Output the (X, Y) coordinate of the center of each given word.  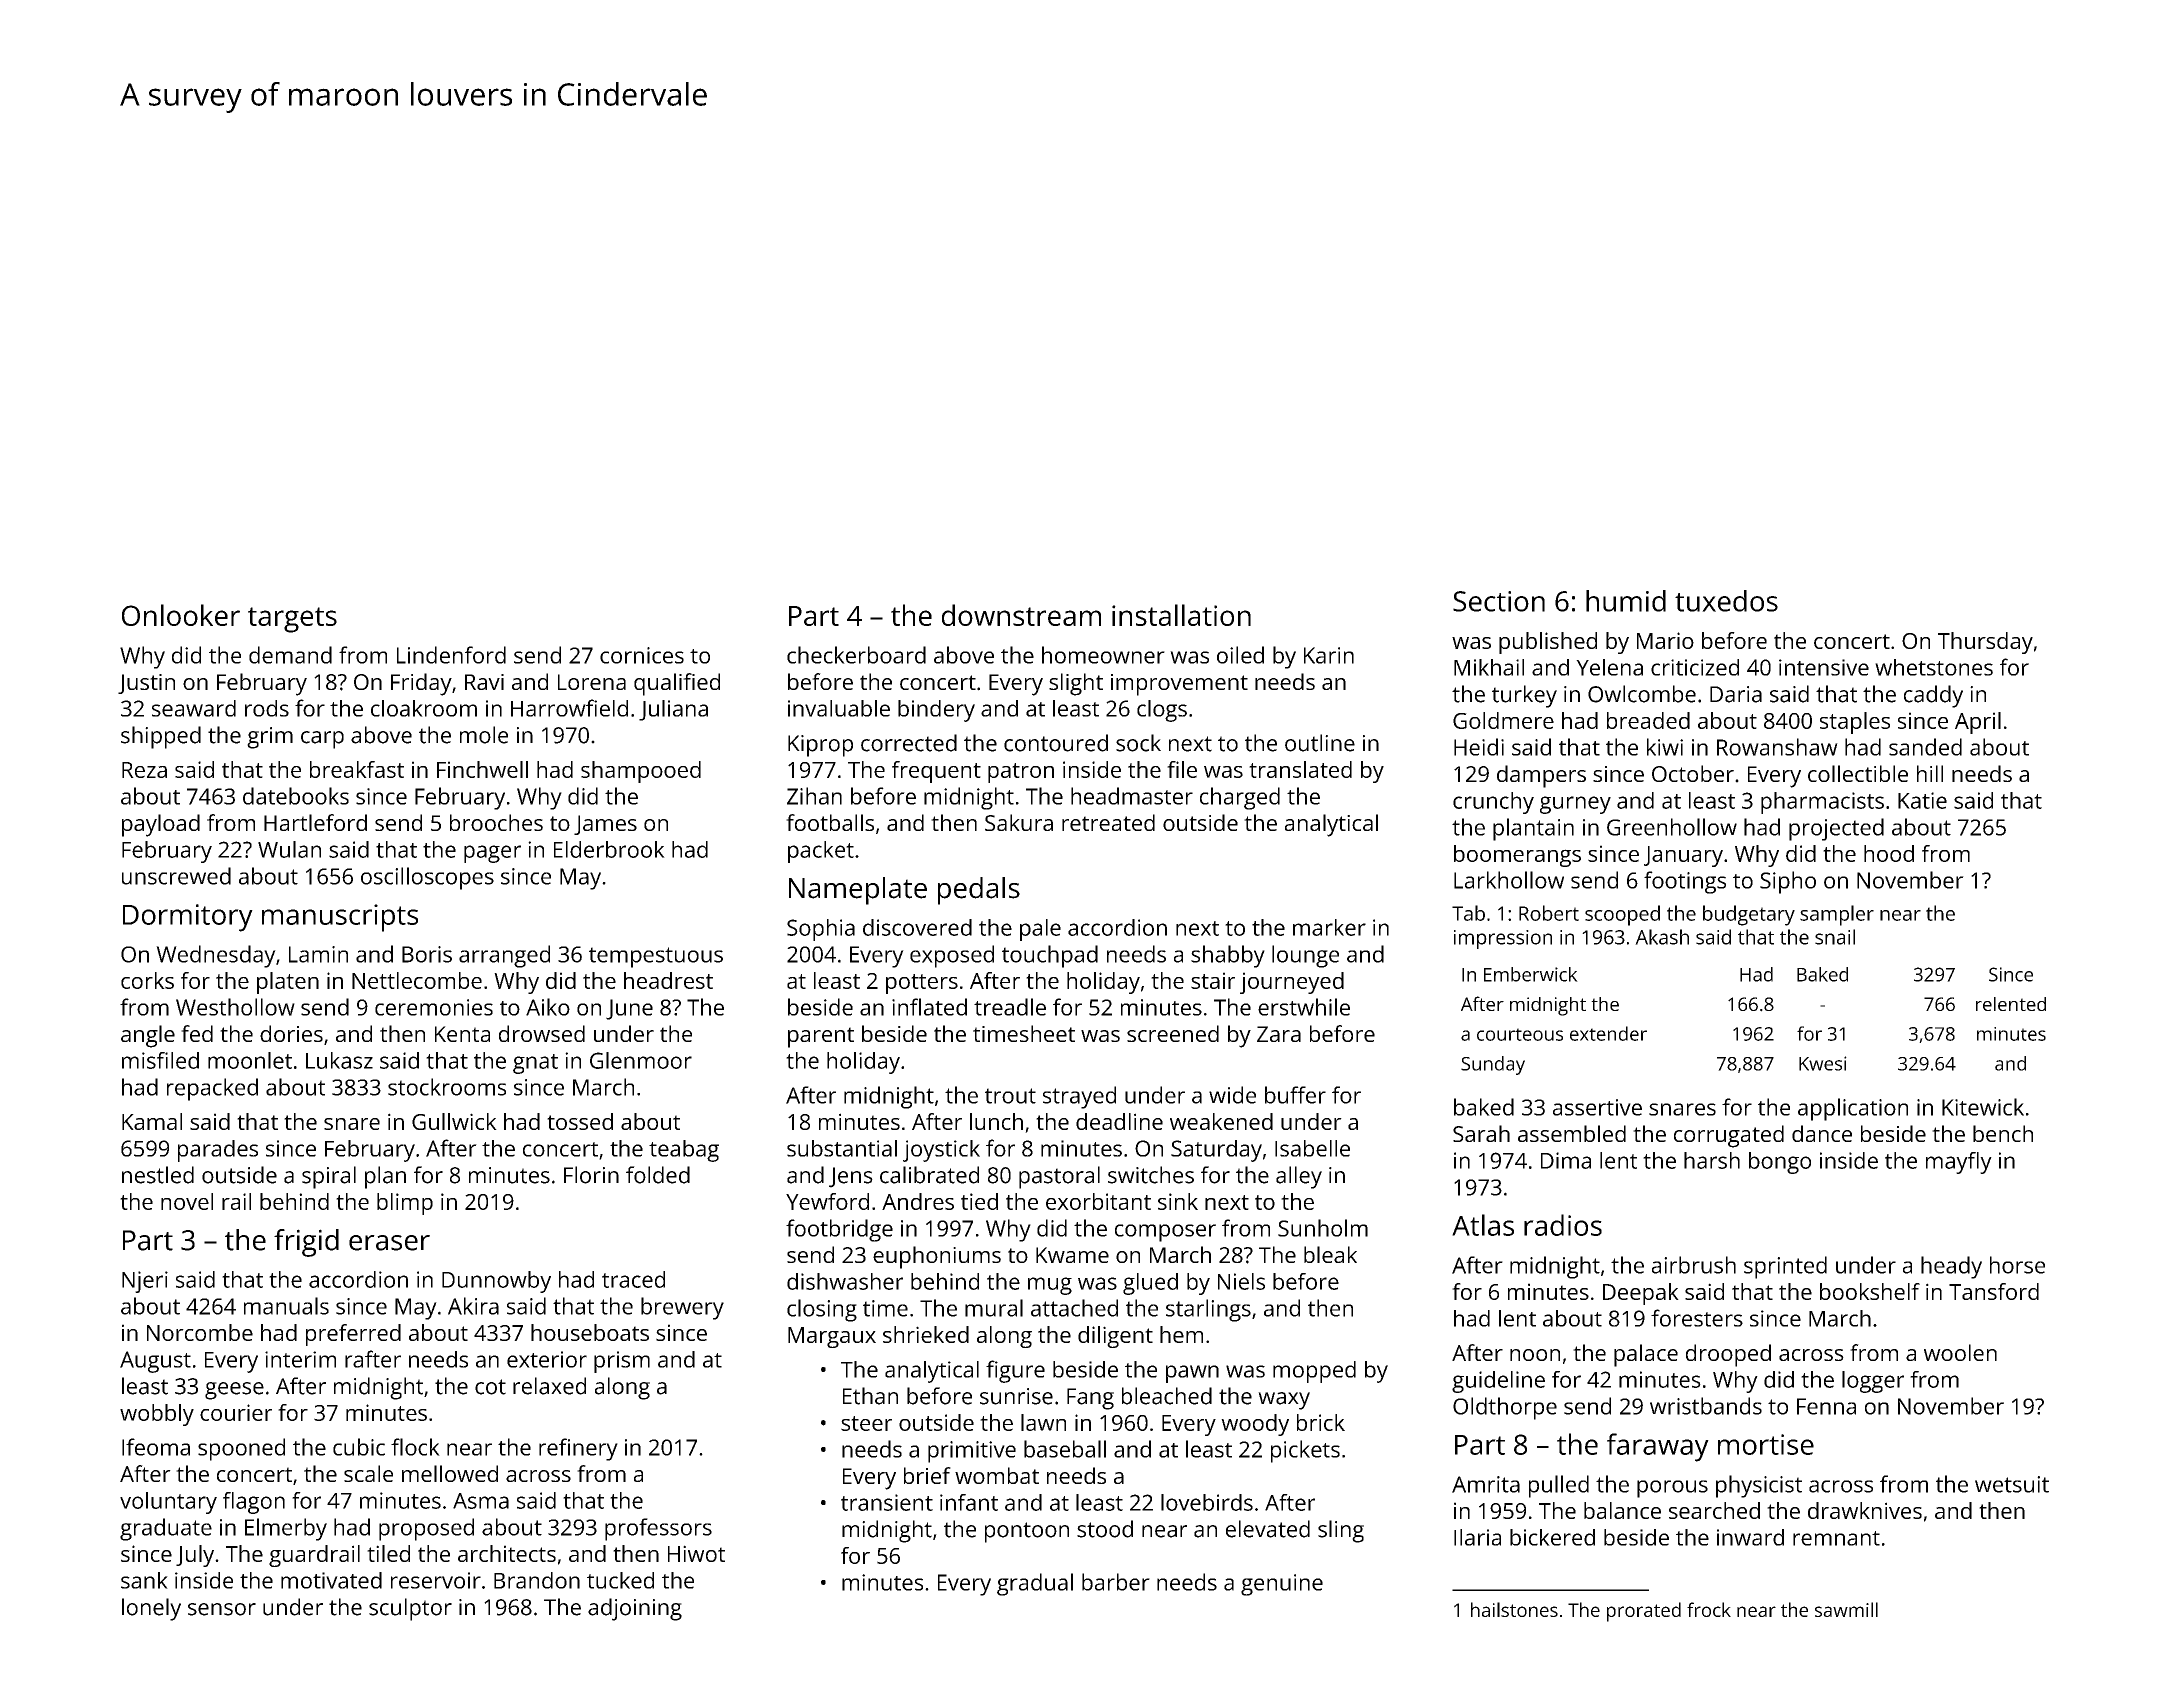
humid (1626, 601)
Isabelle (1312, 1148)
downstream (1021, 615)
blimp (405, 1204)
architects (507, 1553)
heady (1951, 1267)
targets (292, 620)
